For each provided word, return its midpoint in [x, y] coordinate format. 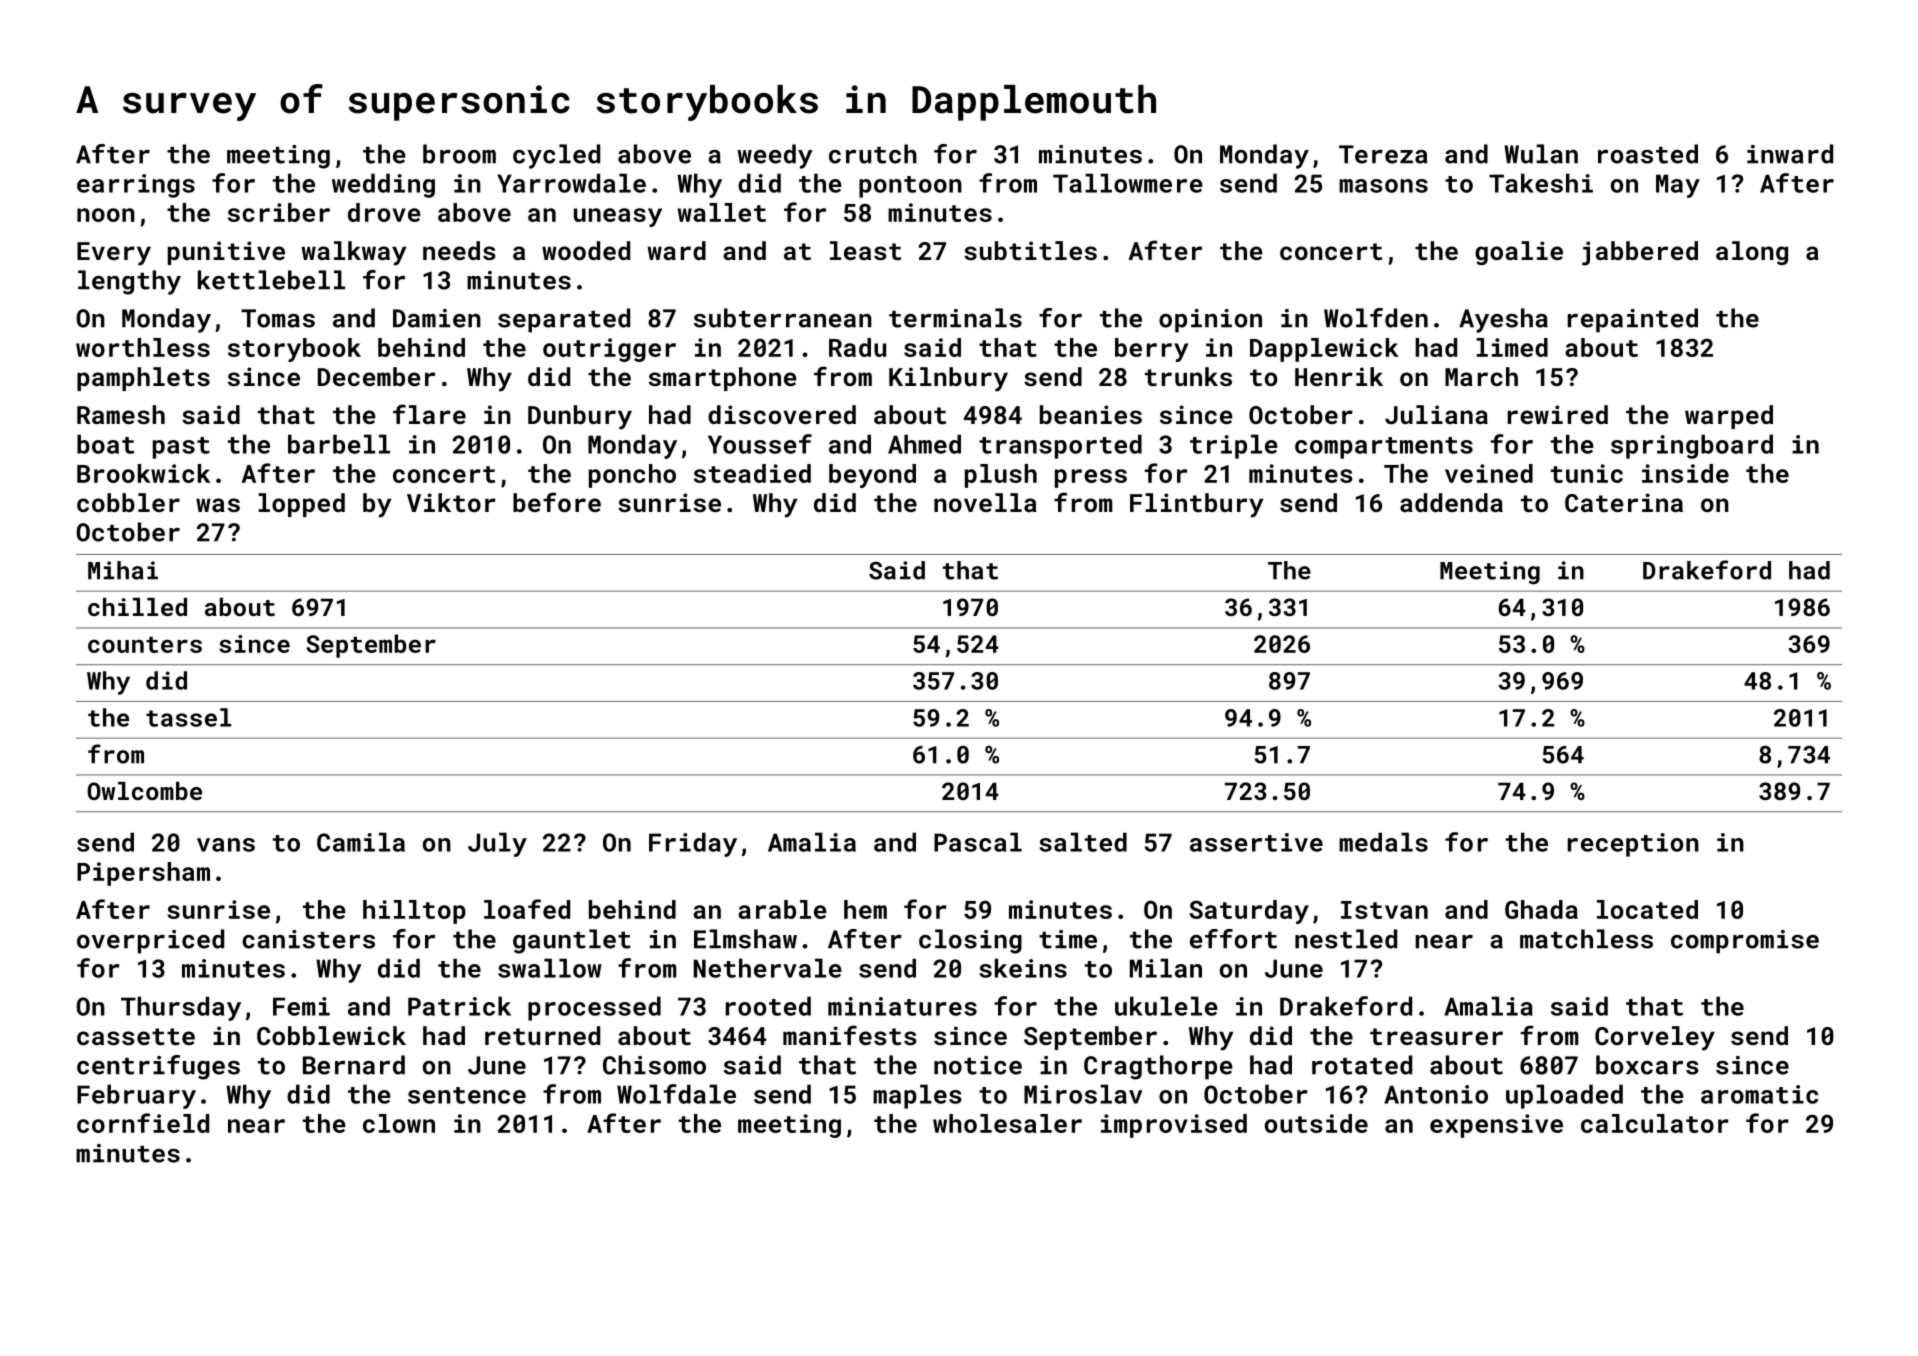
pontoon [910, 187]
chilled [137, 607]
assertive [1256, 842]
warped [1729, 417]
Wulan [1541, 154]
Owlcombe [144, 791]
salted [1083, 842]
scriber [279, 212]
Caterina [1624, 502]
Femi [301, 1006]
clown [399, 1123]
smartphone [723, 379]
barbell [339, 444]
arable [782, 909]
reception [1633, 845]
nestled [1346, 939]
